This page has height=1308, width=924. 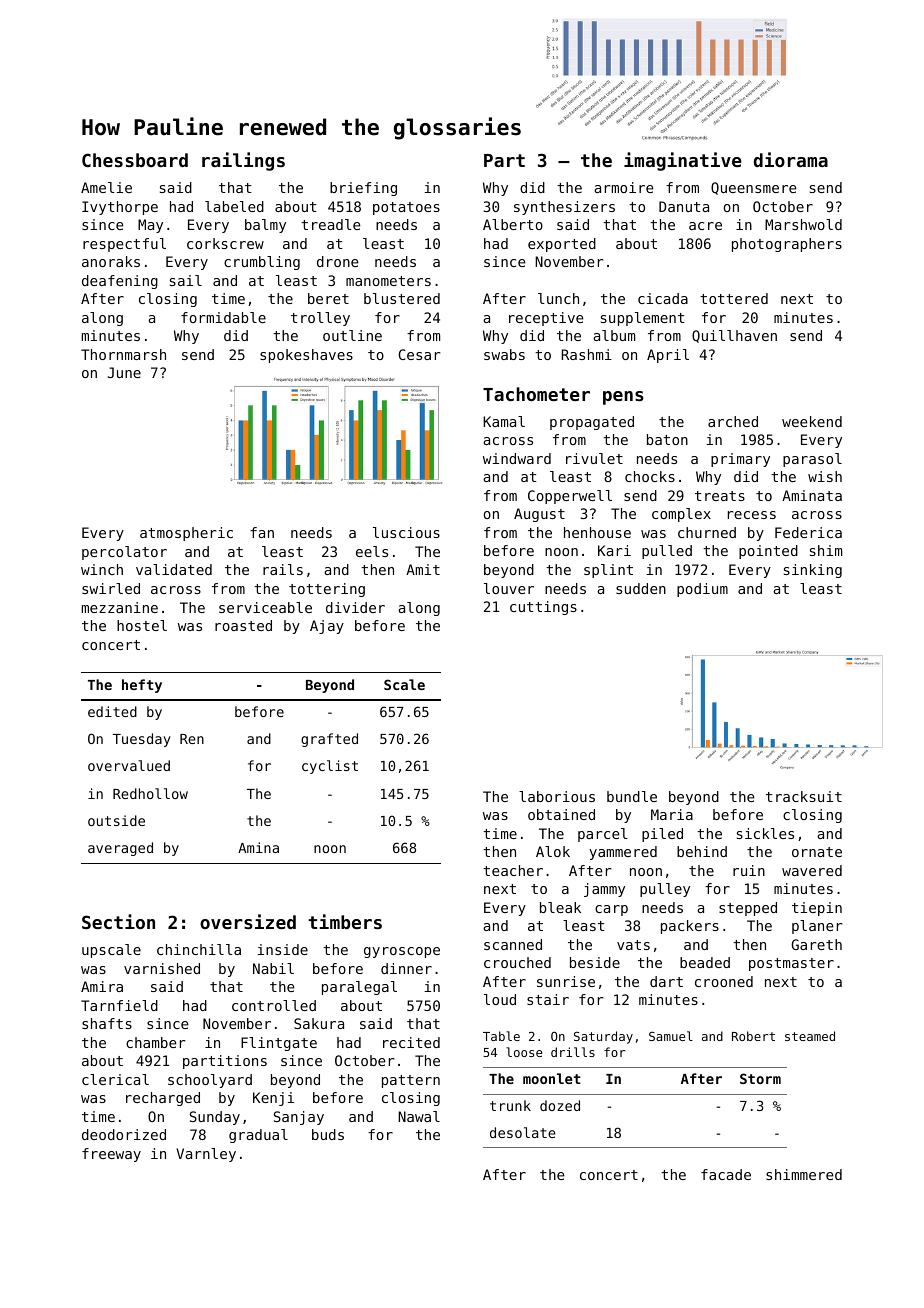 I want to click on Redhollow, so click(x=150, y=793).
